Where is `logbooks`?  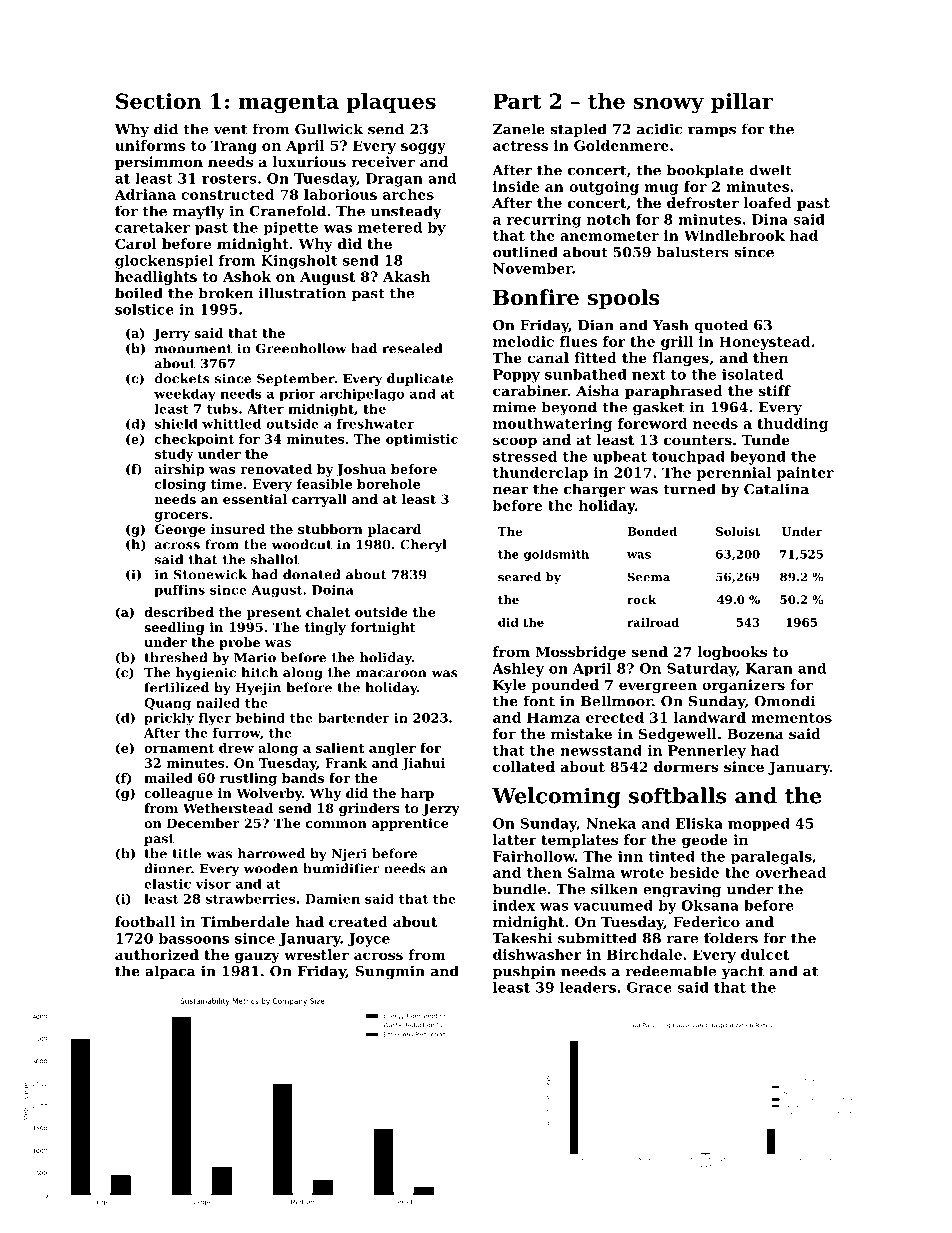 logbooks is located at coordinates (732, 653).
